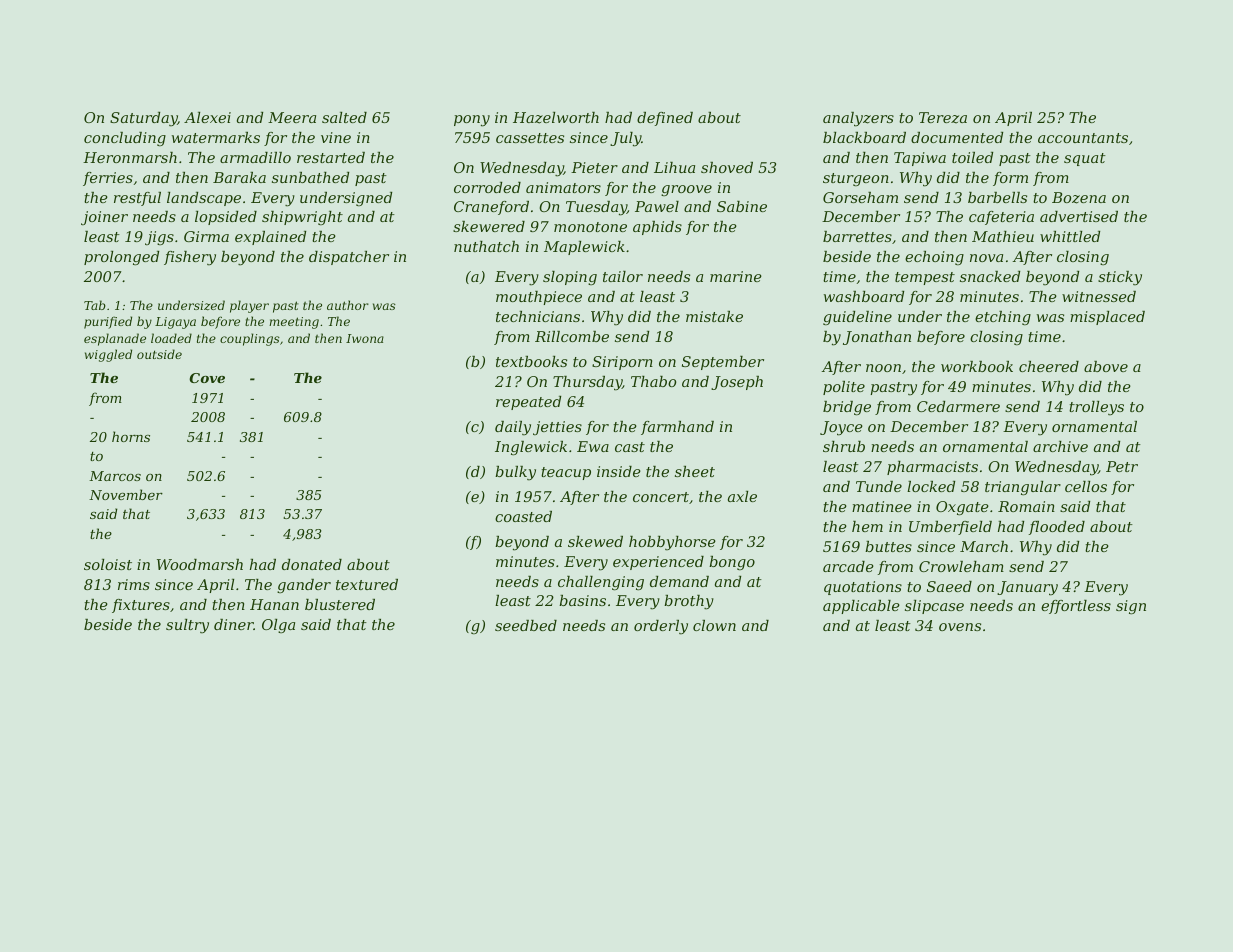 The height and width of the screenshot is (952, 1233). Describe the element at coordinates (858, 119) in the screenshot. I see `analyzers` at that location.
